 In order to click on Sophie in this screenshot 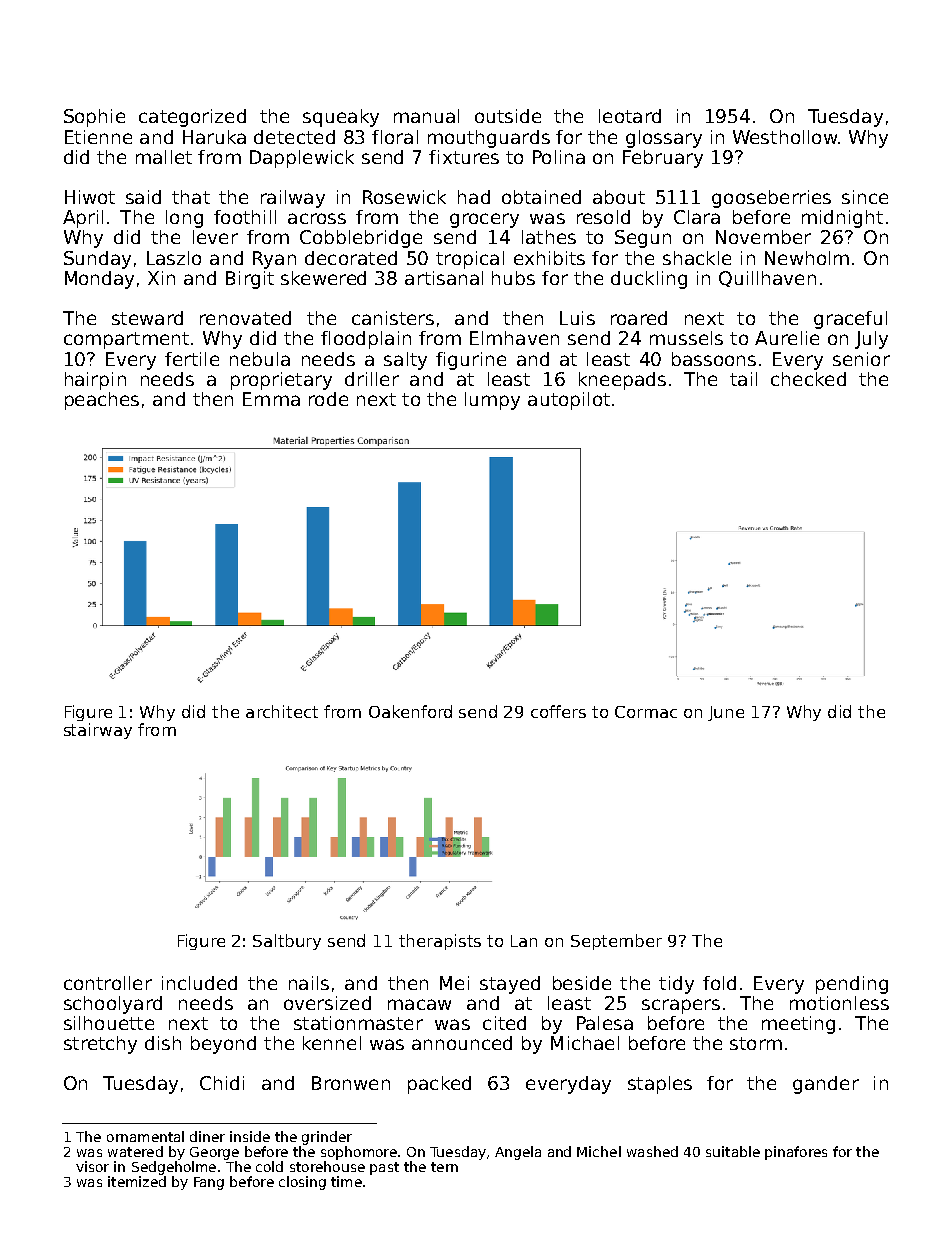, I will do `click(94, 118)`.
